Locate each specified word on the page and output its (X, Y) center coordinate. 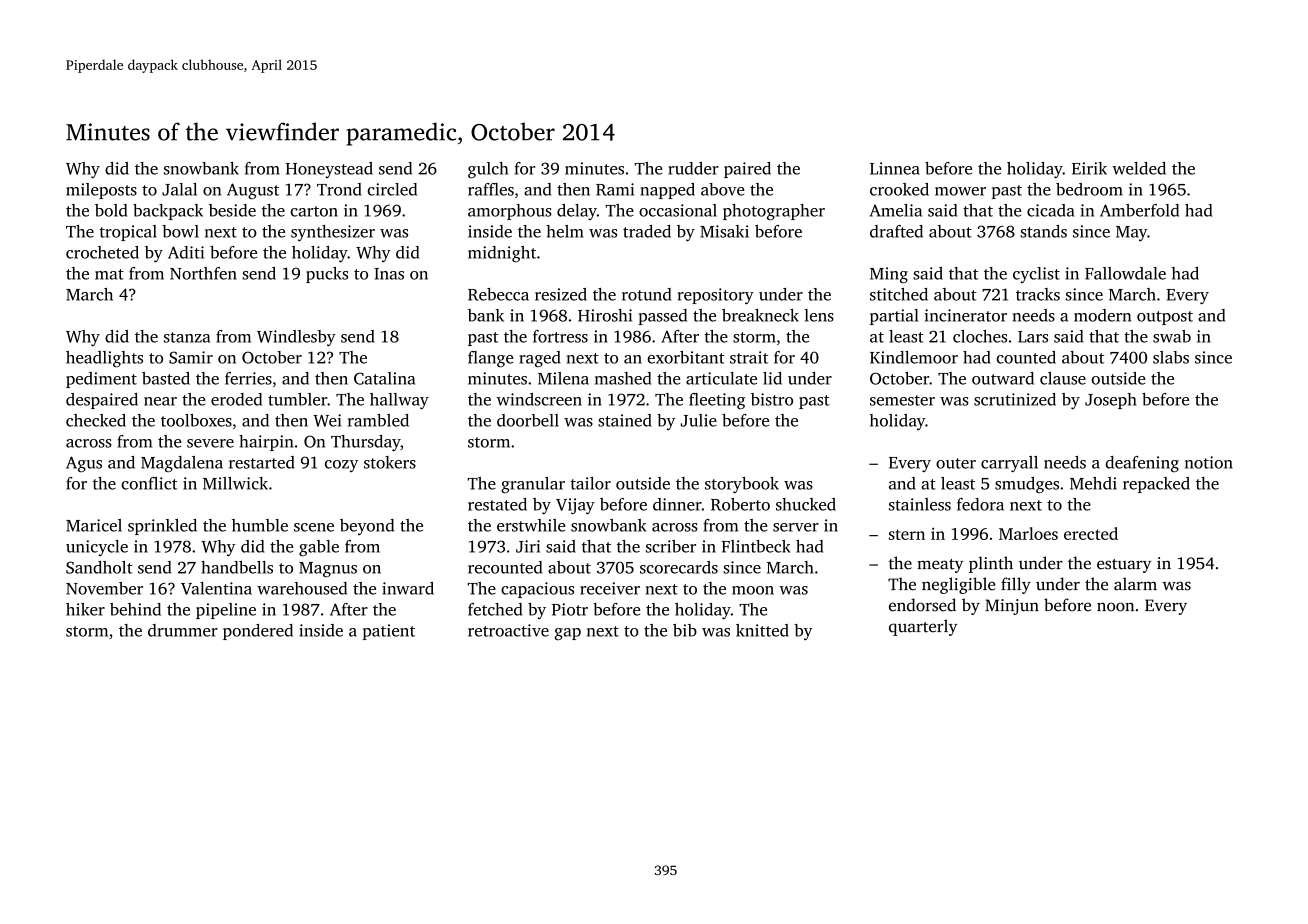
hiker (85, 609)
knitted (762, 630)
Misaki (724, 231)
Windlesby (296, 338)
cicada (1051, 210)
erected (1091, 533)
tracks (1038, 294)
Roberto (740, 504)
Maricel (94, 525)
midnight (502, 254)
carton (314, 211)
